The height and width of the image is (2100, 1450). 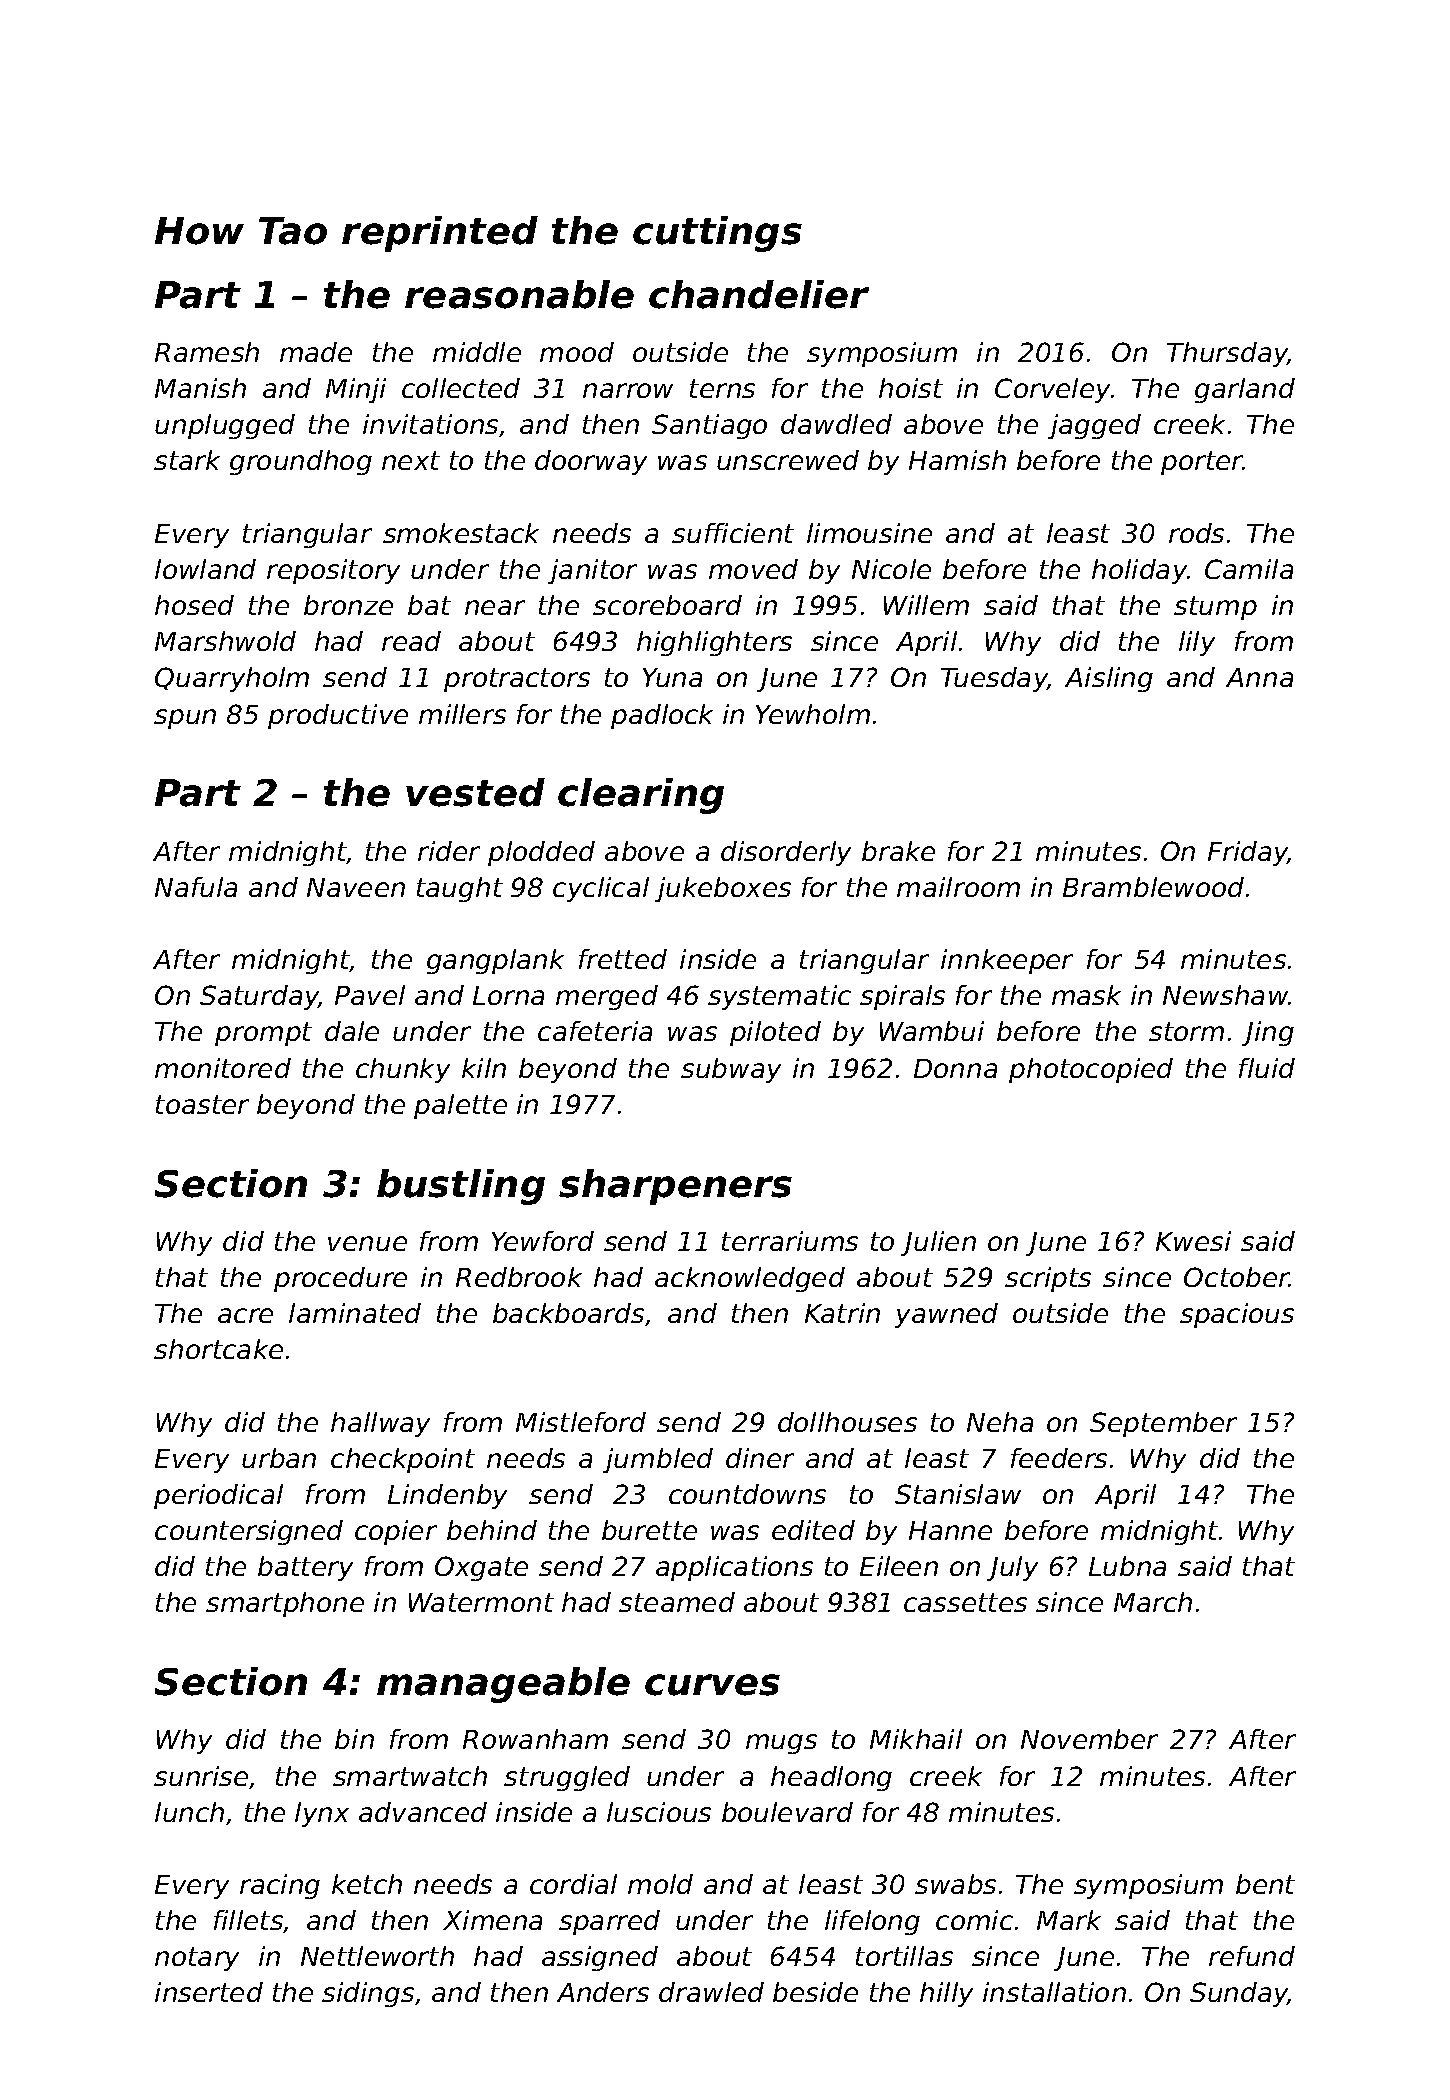 I want to click on Ramesh, so click(x=207, y=352).
